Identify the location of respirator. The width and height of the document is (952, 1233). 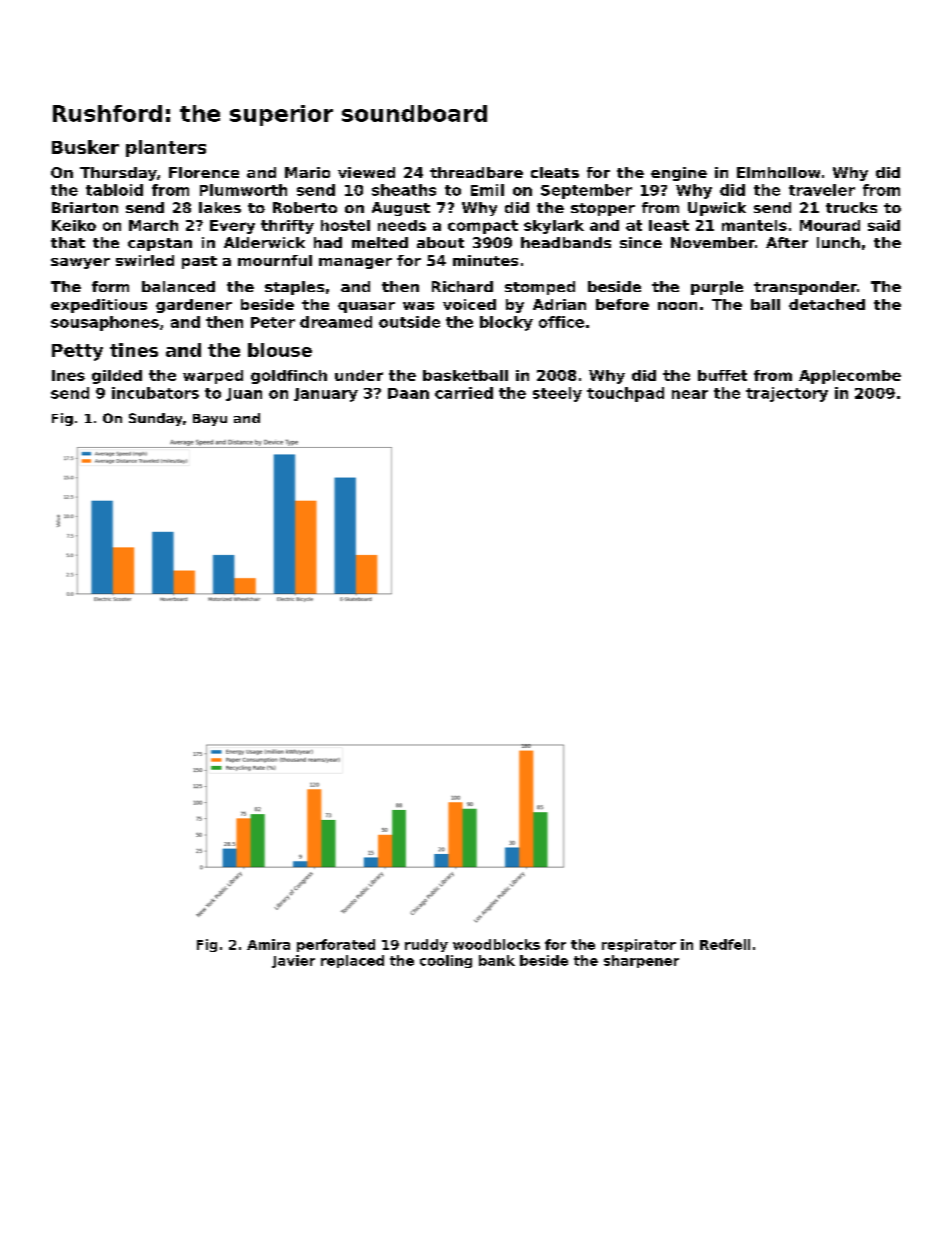
(639, 945).
